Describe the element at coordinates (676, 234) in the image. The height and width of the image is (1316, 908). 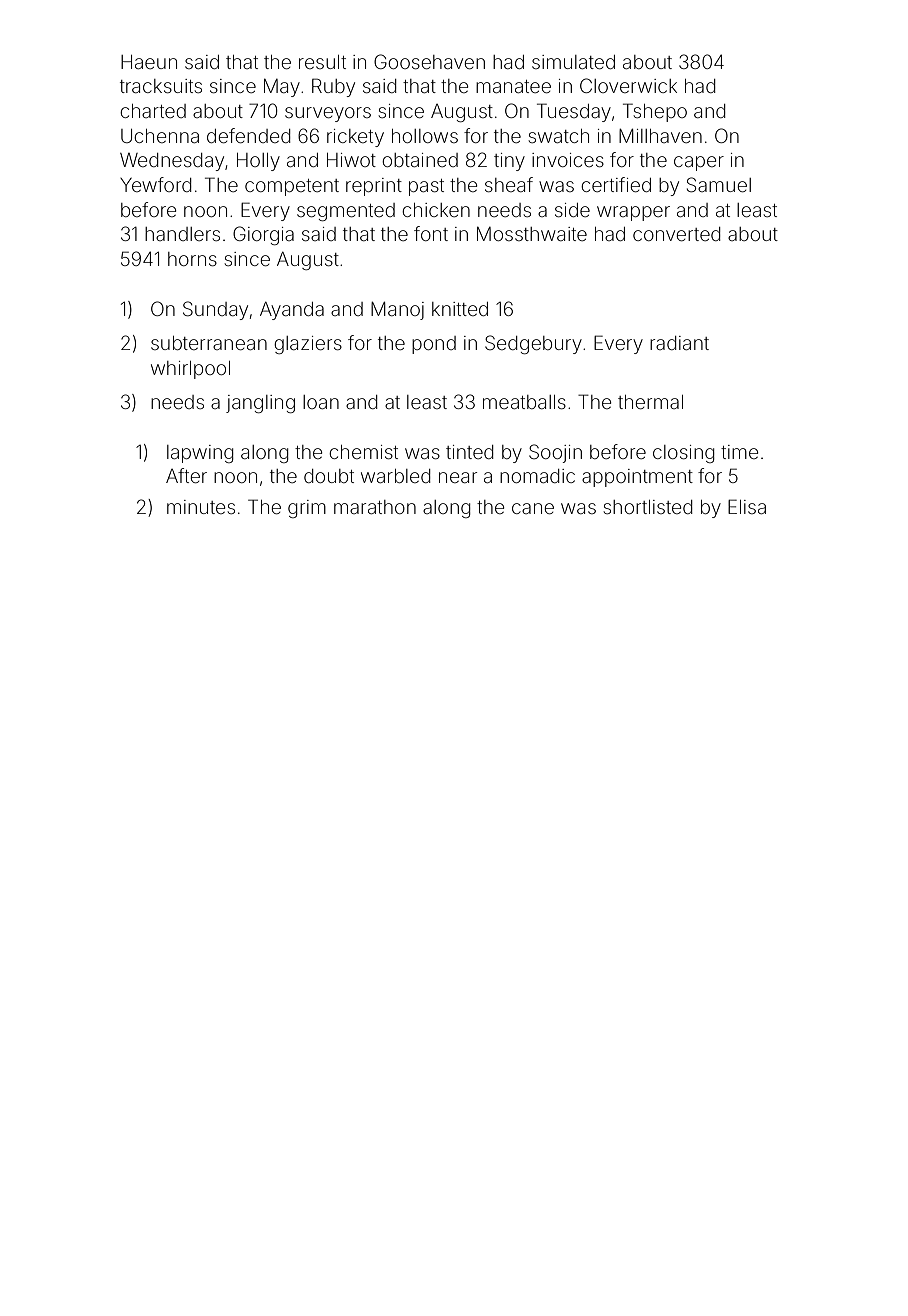
I see `converted` at that location.
